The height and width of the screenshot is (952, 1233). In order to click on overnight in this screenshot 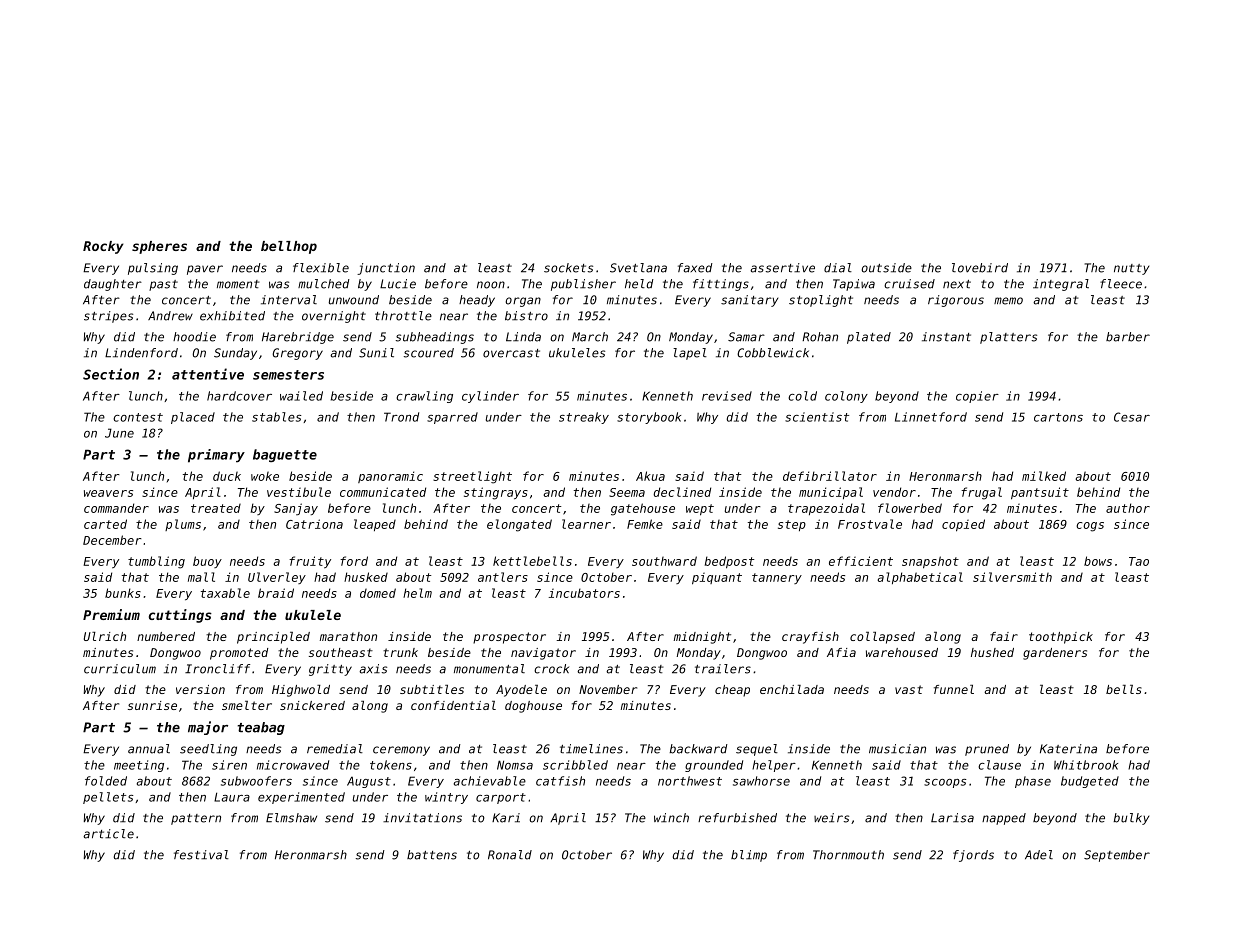, I will do `click(334, 317)`.
